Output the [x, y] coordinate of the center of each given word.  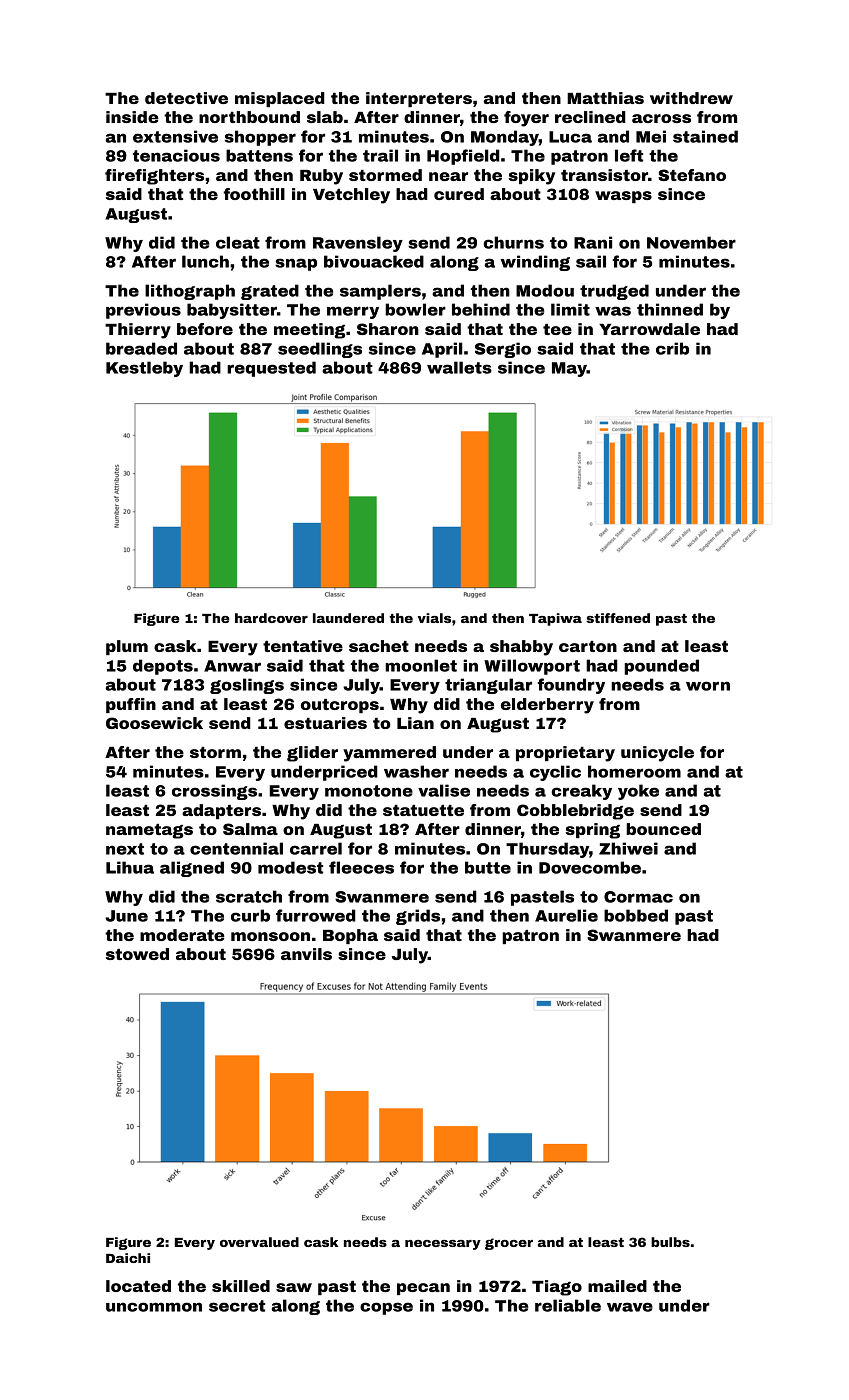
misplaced [280, 99]
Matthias [605, 98]
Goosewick [154, 723]
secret [237, 1306]
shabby [521, 648]
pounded [661, 667]
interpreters [419, 99]
